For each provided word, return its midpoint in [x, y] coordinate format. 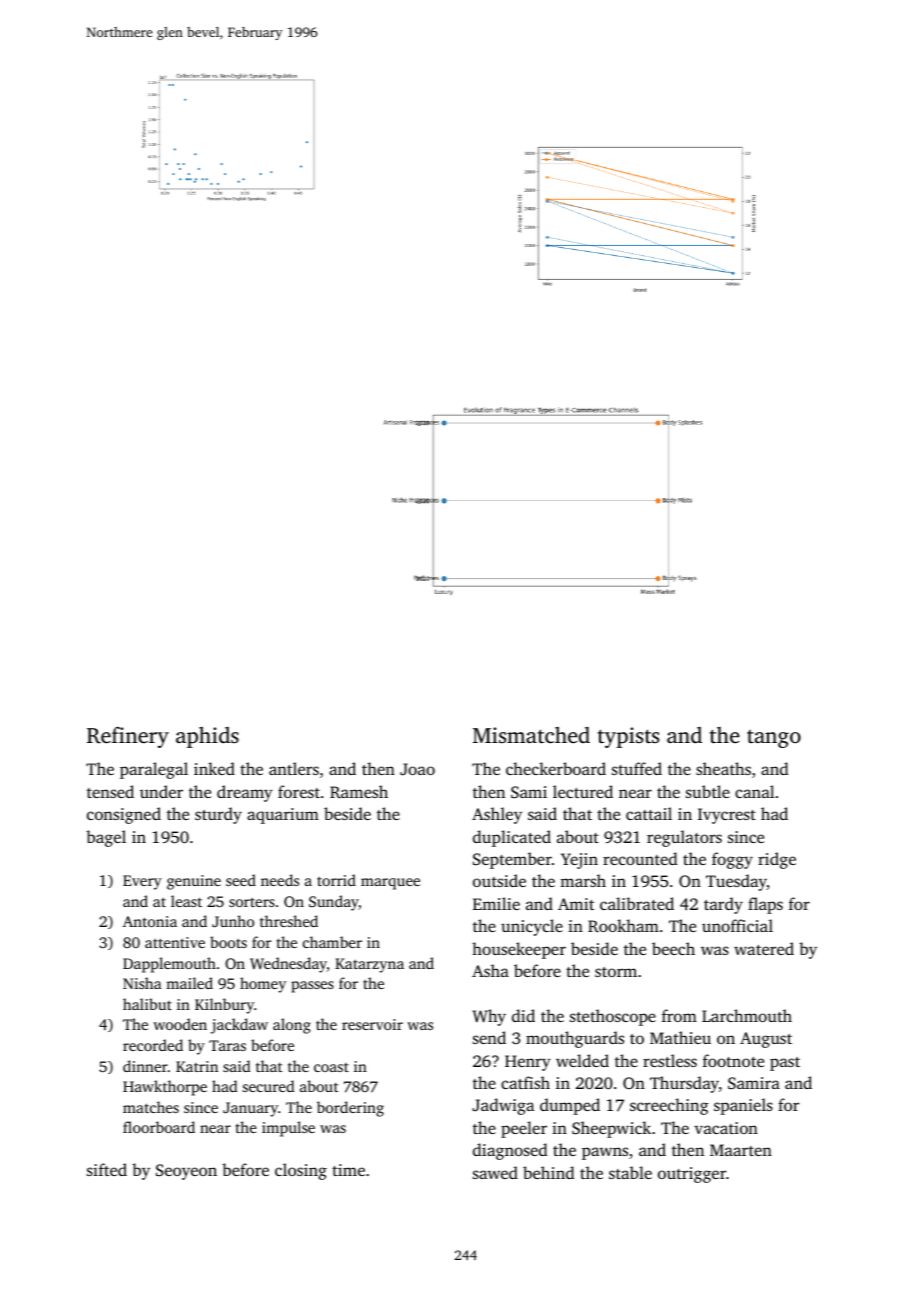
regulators [684, 838]
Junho [233, 921]
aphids [207, 737]
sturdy [218, 815]
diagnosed [510, 1151]
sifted [107, 1169]
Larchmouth [747, 1015]
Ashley [497, 815]
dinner [145, 1066]
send [489, 1037]
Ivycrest [727, 816]
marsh [583, 880]
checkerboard [556, 768]
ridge [777, 860]
